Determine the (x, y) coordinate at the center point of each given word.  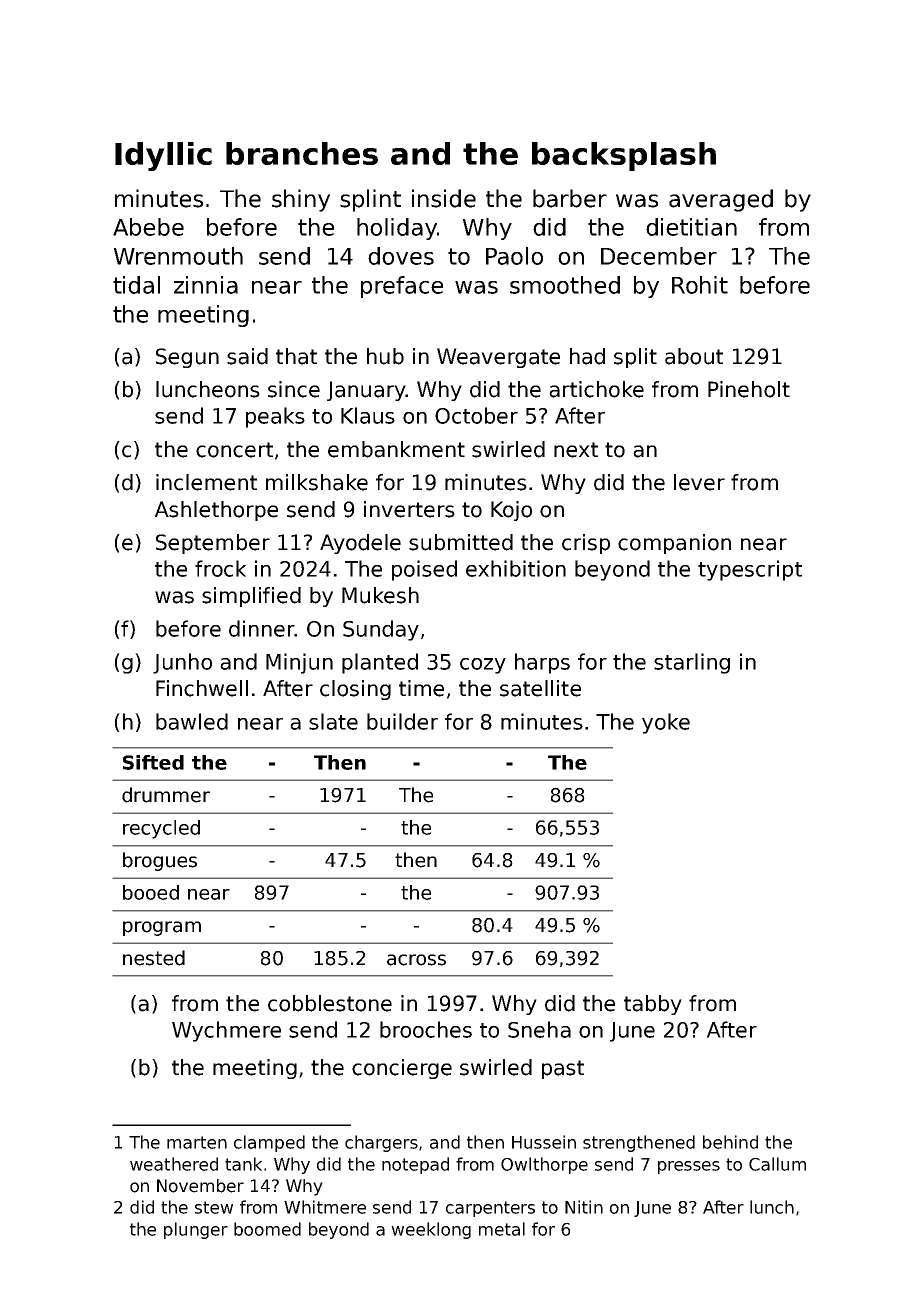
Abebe (148, 227)
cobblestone (330, 1003)
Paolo (514, 256)
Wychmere (226, 1031)
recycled (161, 829)
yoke (666, 723)
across (416, 960)
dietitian (691, 227)
